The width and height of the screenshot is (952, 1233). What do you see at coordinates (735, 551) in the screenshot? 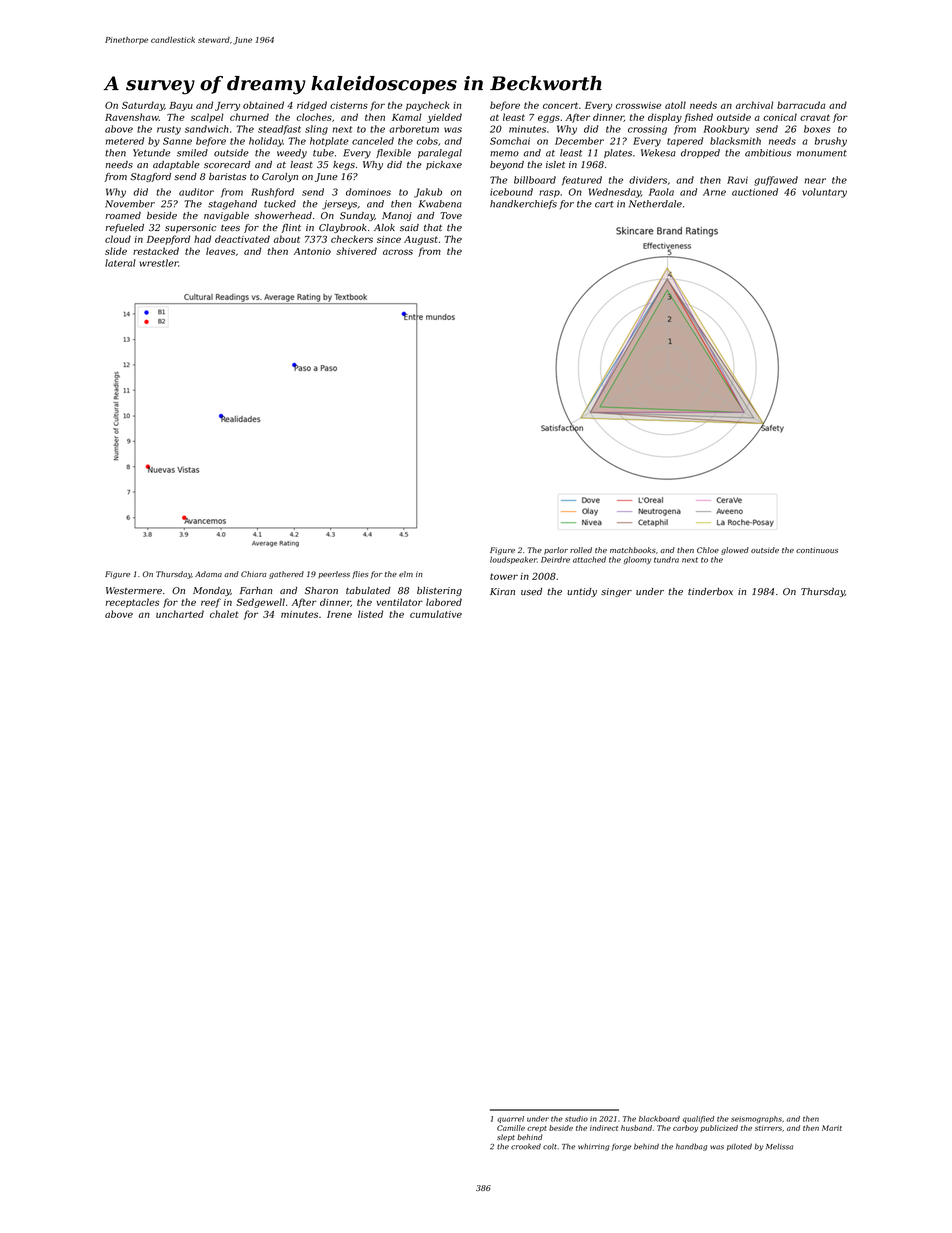
I see `glowed` at bounding box center [735, 551].
